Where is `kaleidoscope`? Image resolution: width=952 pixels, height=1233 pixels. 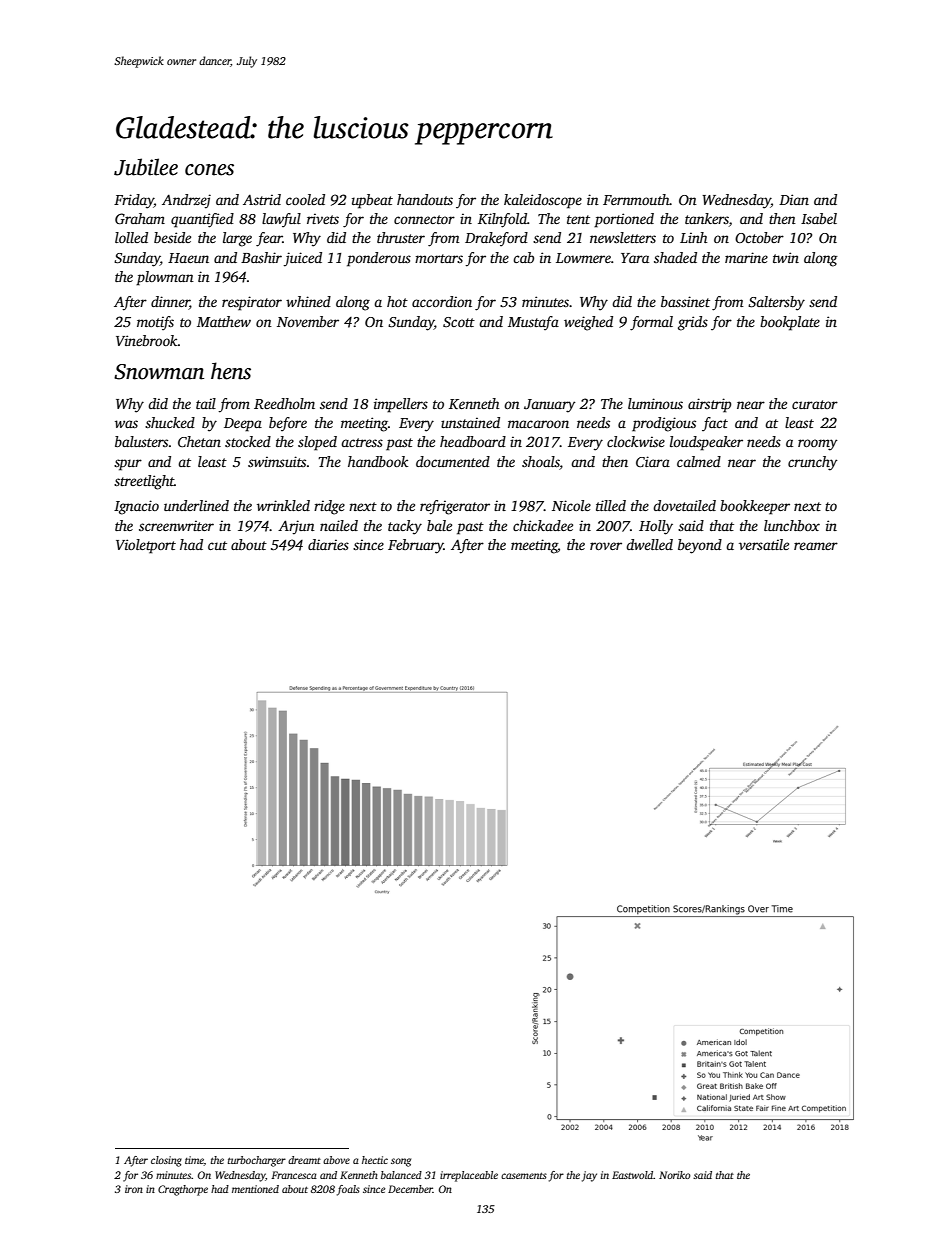
kaleidoscope is located at coordinates (543, 201).
